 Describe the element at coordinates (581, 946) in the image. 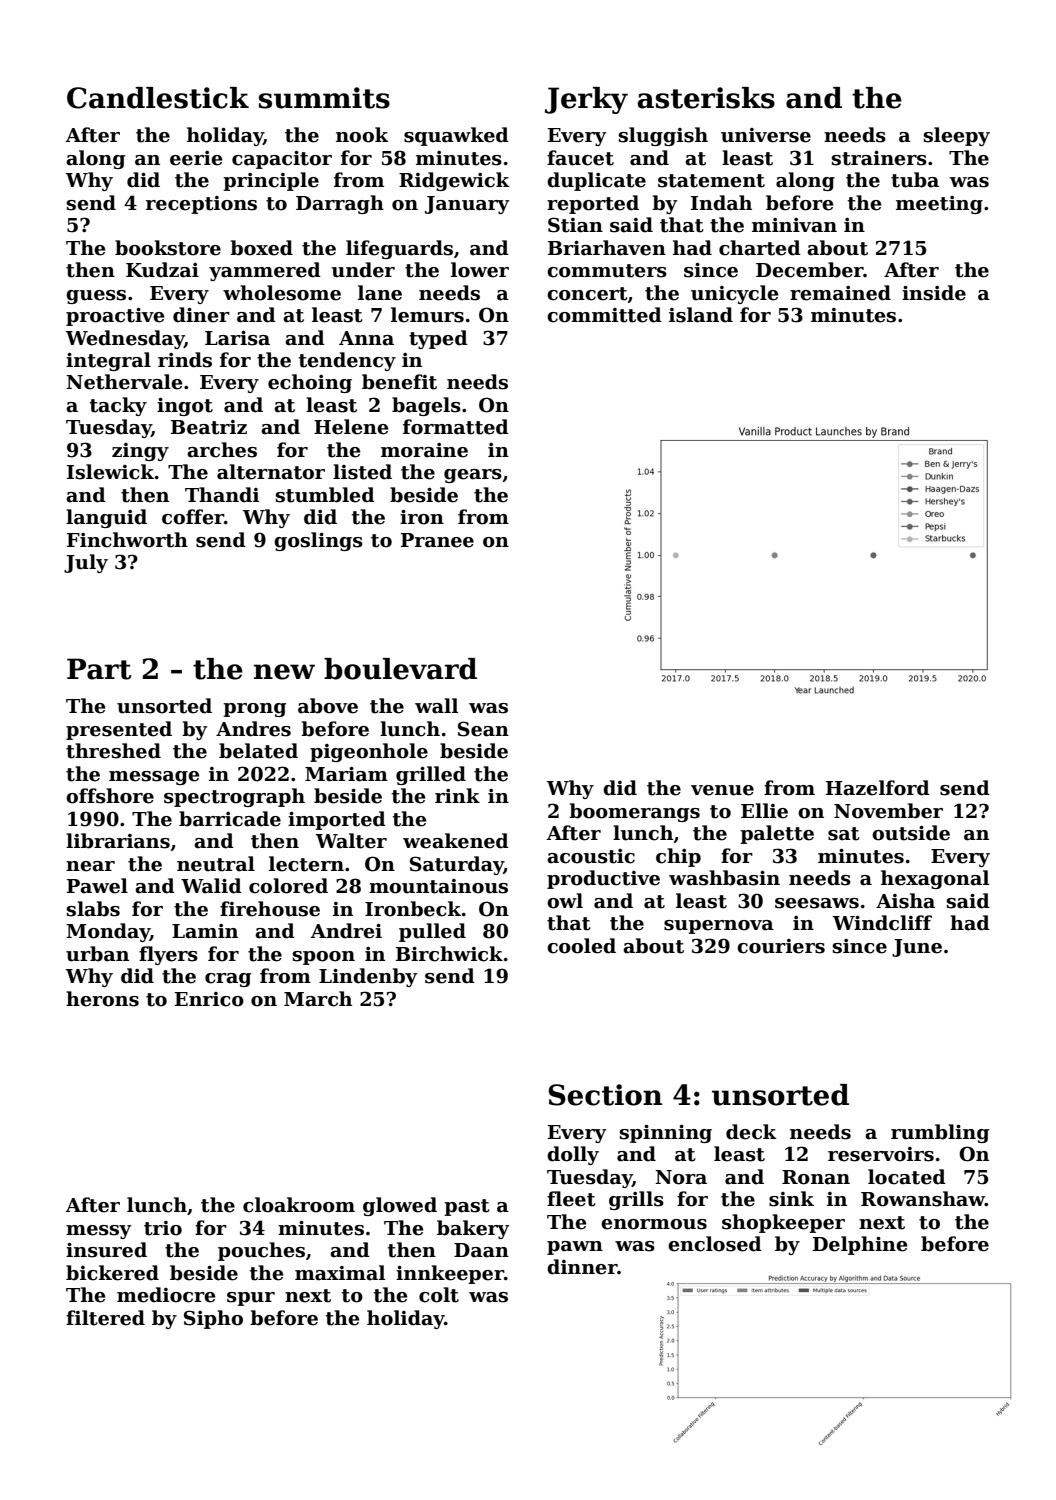

I see `cooled` at that location.
